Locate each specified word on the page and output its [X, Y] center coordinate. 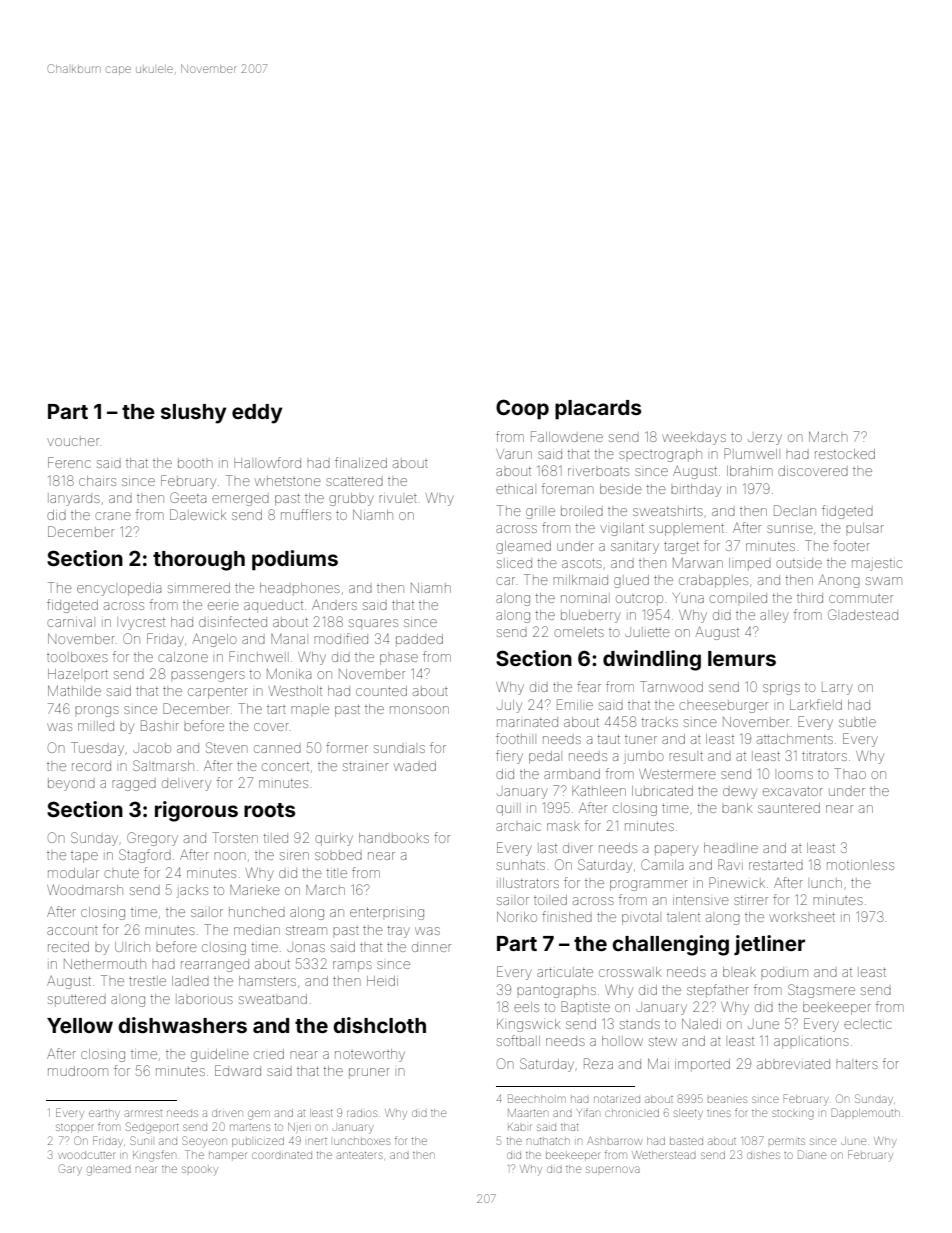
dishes [763, 1155]
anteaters [360, 1155]
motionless [860, 865]
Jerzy [765, 439]
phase [399, 659]
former [347, 747]
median [257, 930]
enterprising [387, 914]
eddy [257, 414]
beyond [71, 784]
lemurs [742, 658]
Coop [522, 409]
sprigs [781, 689]
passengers [208, 676]
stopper [74, 1128]
